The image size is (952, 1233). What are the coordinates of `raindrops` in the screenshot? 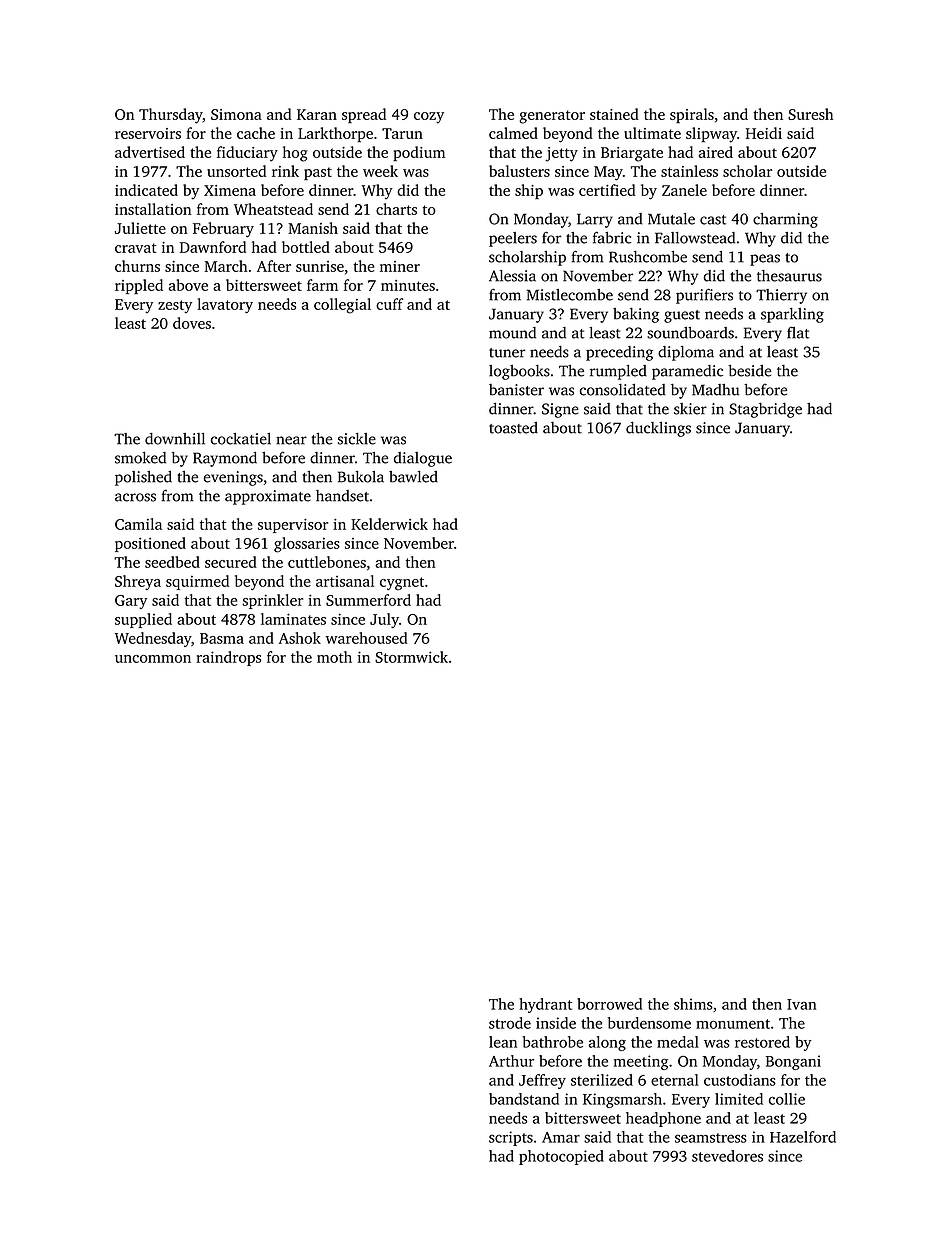 It's located at (228, 658).
